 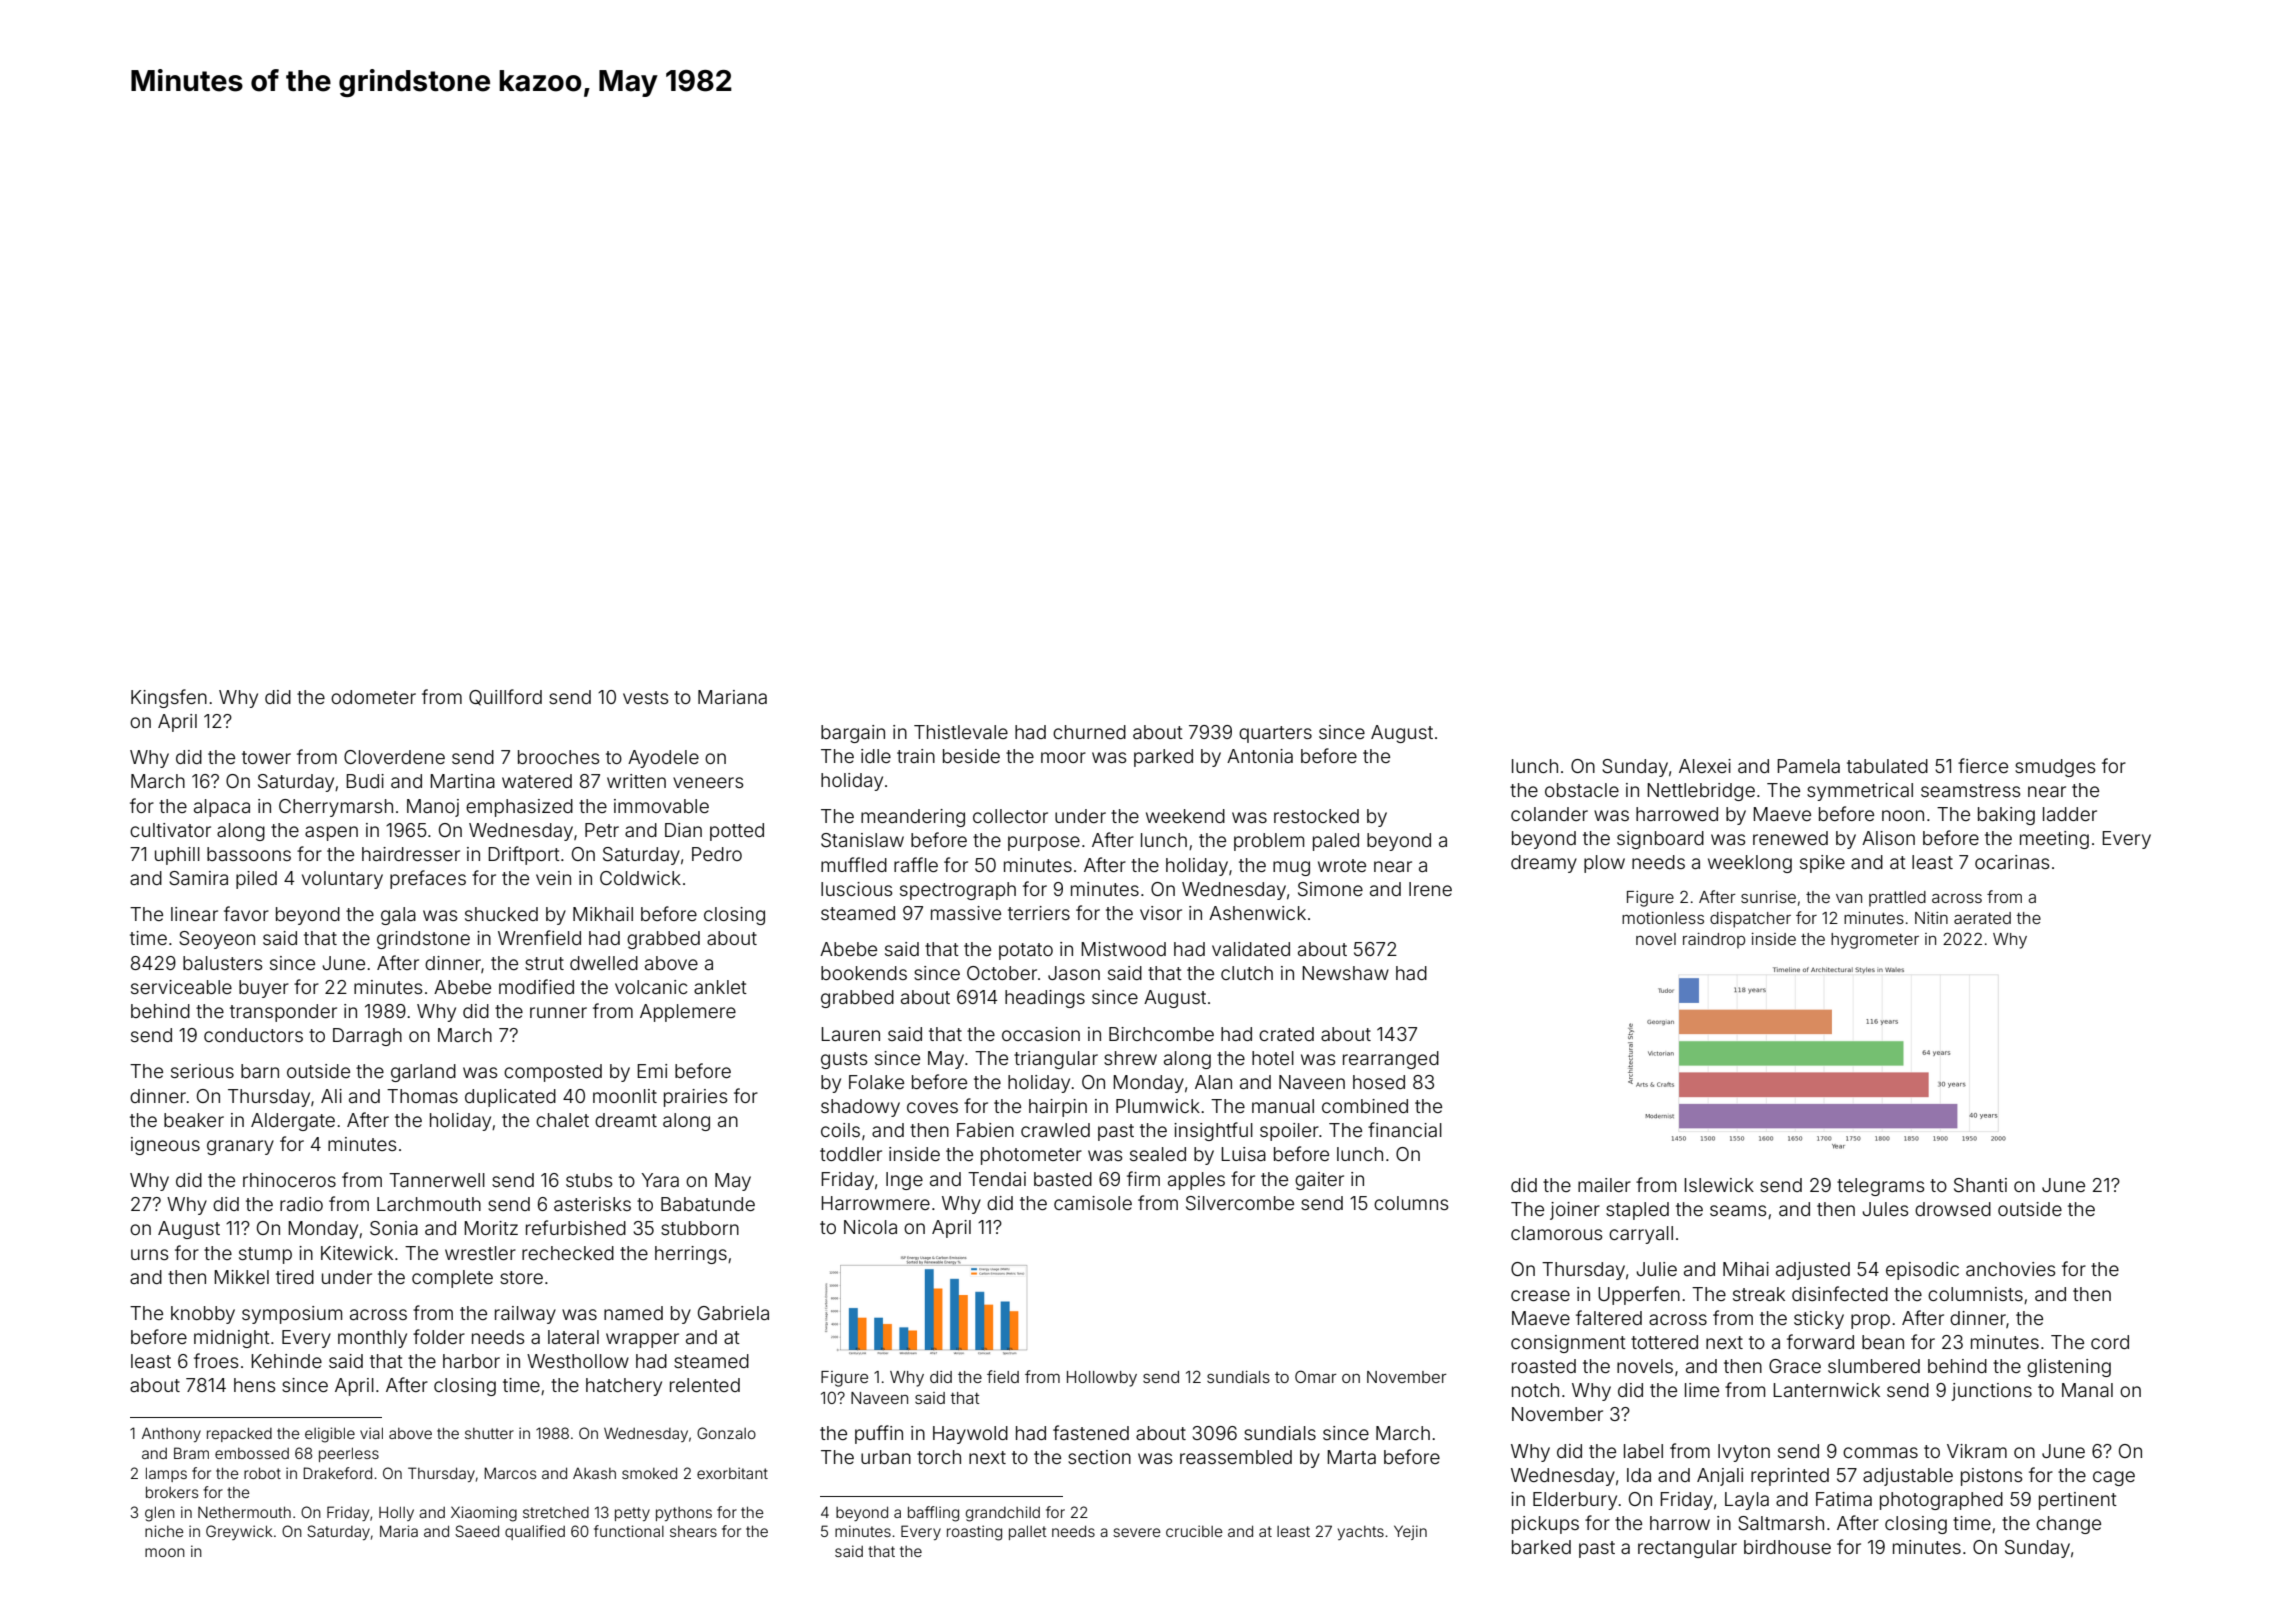 What do you see at coordinates (1275, 734) in the screenshot?
I see `quarters` at bounding box center [1275, 734].
